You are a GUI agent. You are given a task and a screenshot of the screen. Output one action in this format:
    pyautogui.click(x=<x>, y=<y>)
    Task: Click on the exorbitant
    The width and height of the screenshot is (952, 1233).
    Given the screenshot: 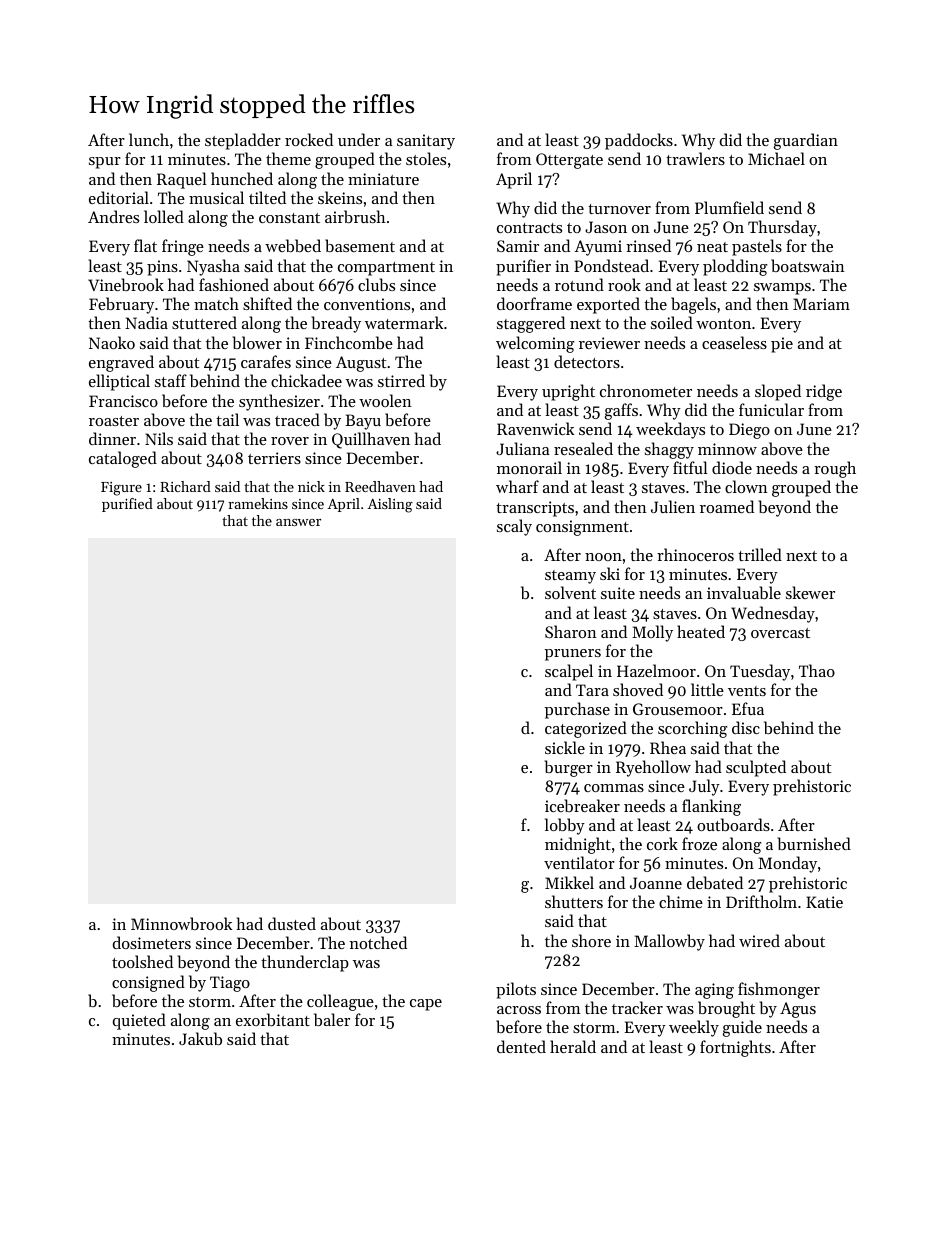 What is the action you would take?
    pyautogui.click(x=273, y=1019)
